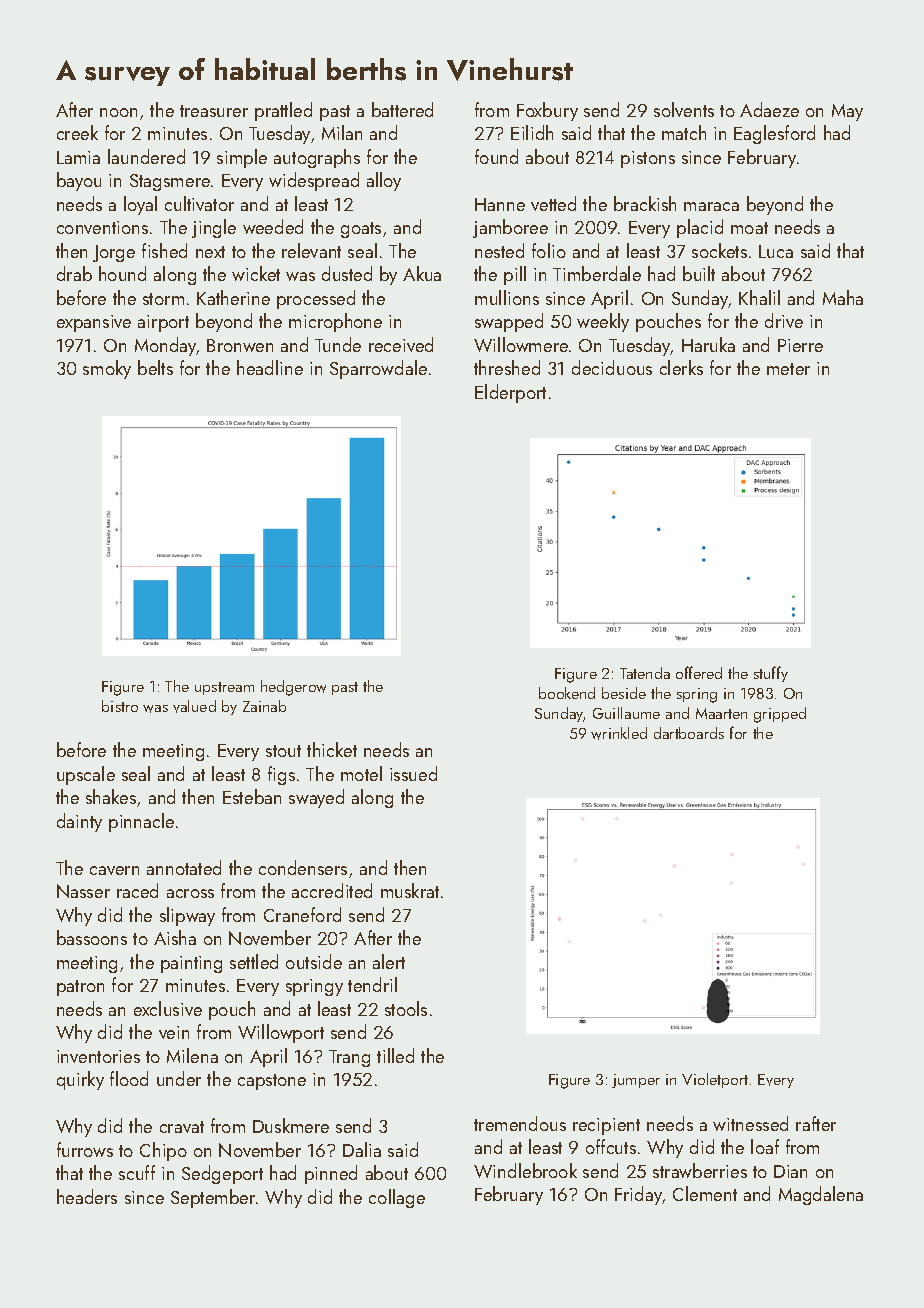 Image resolution: width=924 pixels, height=1308 pixels. Describe the element at coordinates (214, 111) in the page. I see `treasurer` at that location.
